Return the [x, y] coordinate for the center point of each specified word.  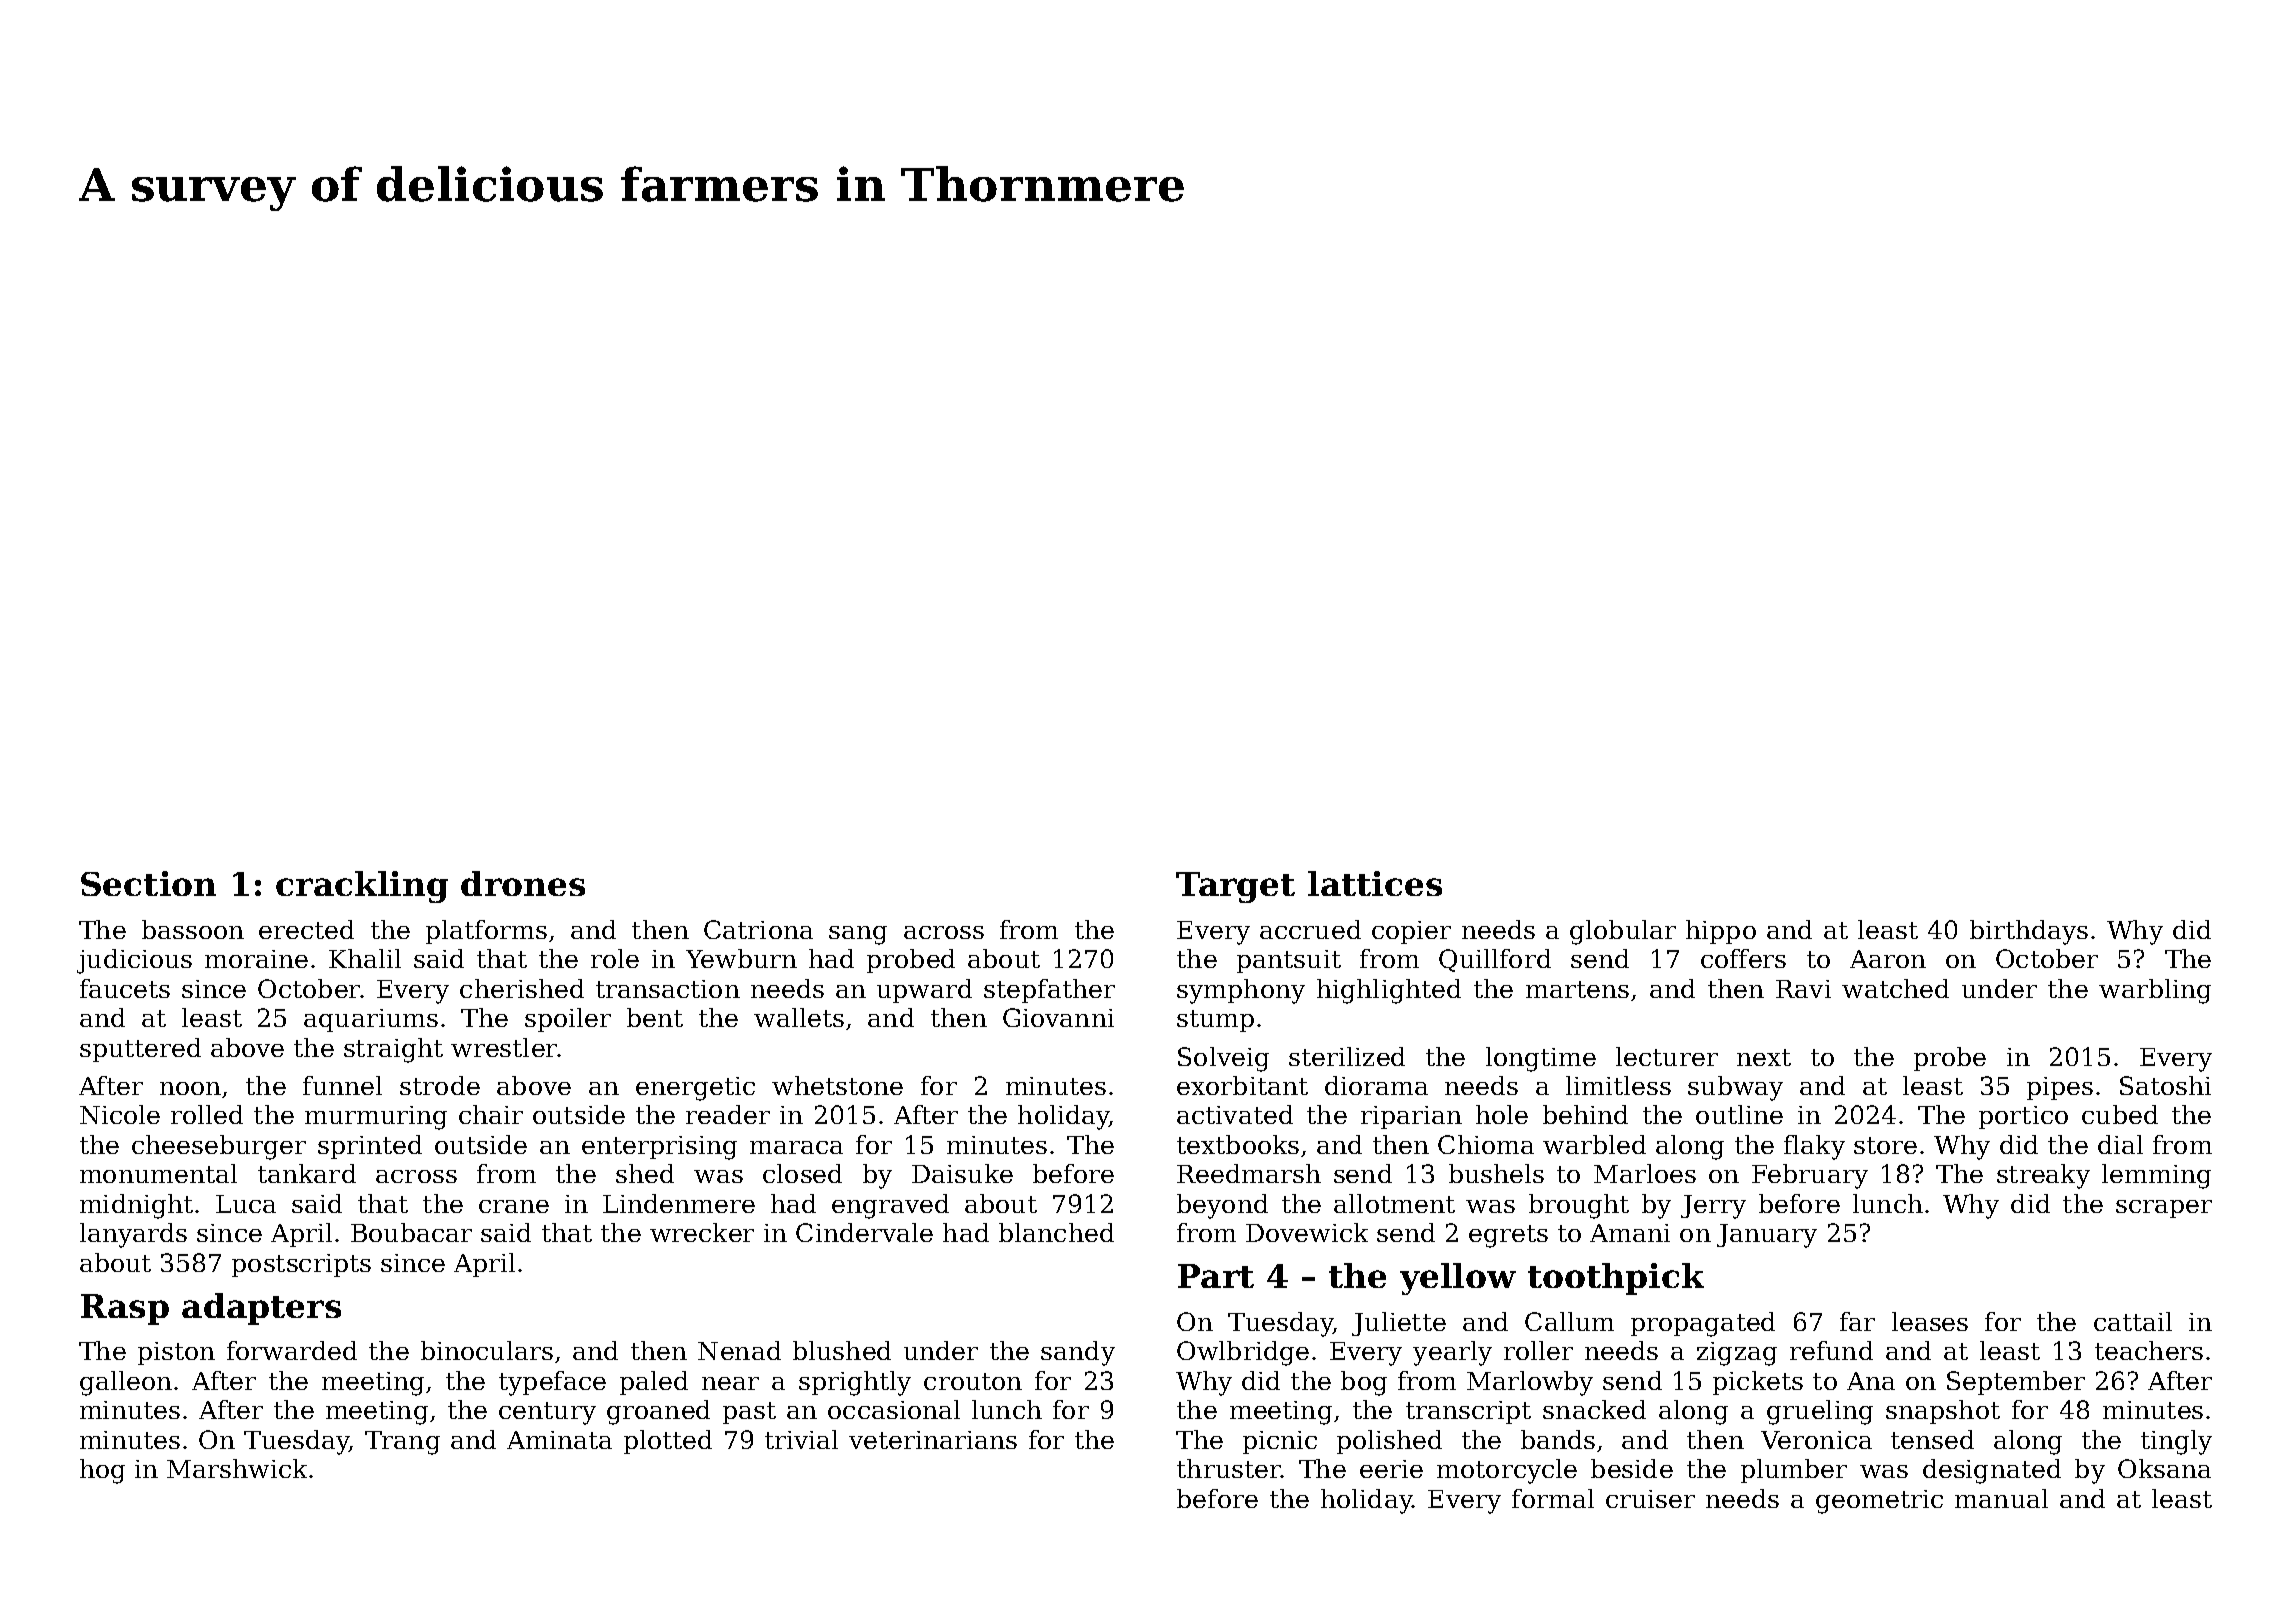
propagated [1703, 1324]
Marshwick [237, 1468]
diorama [1376, 1085]
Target [1235, 887]
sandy [1078, 1353]
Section [148, 883]
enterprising [659, 1148]
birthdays [2029, 932]
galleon [126, 1383]
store [1885, 1145]
